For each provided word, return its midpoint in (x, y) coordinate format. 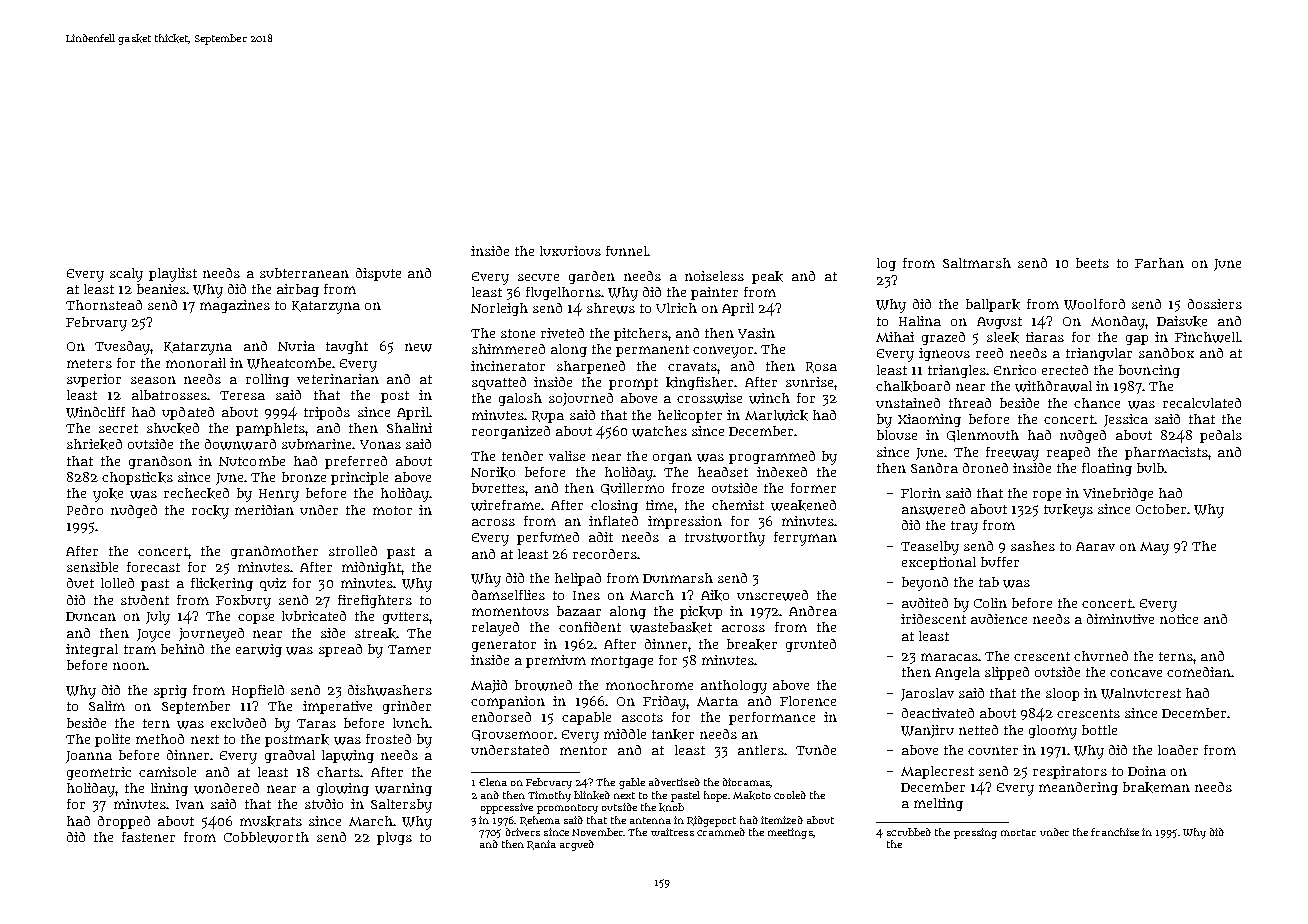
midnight (371, 568)
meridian (264, 510)
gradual (290, 756)
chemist (738, 505)
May (1154, 548)
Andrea (813, 611)
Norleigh (499, 309)
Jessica (1126, 420)
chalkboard (913, 386)
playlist (173, 275)
